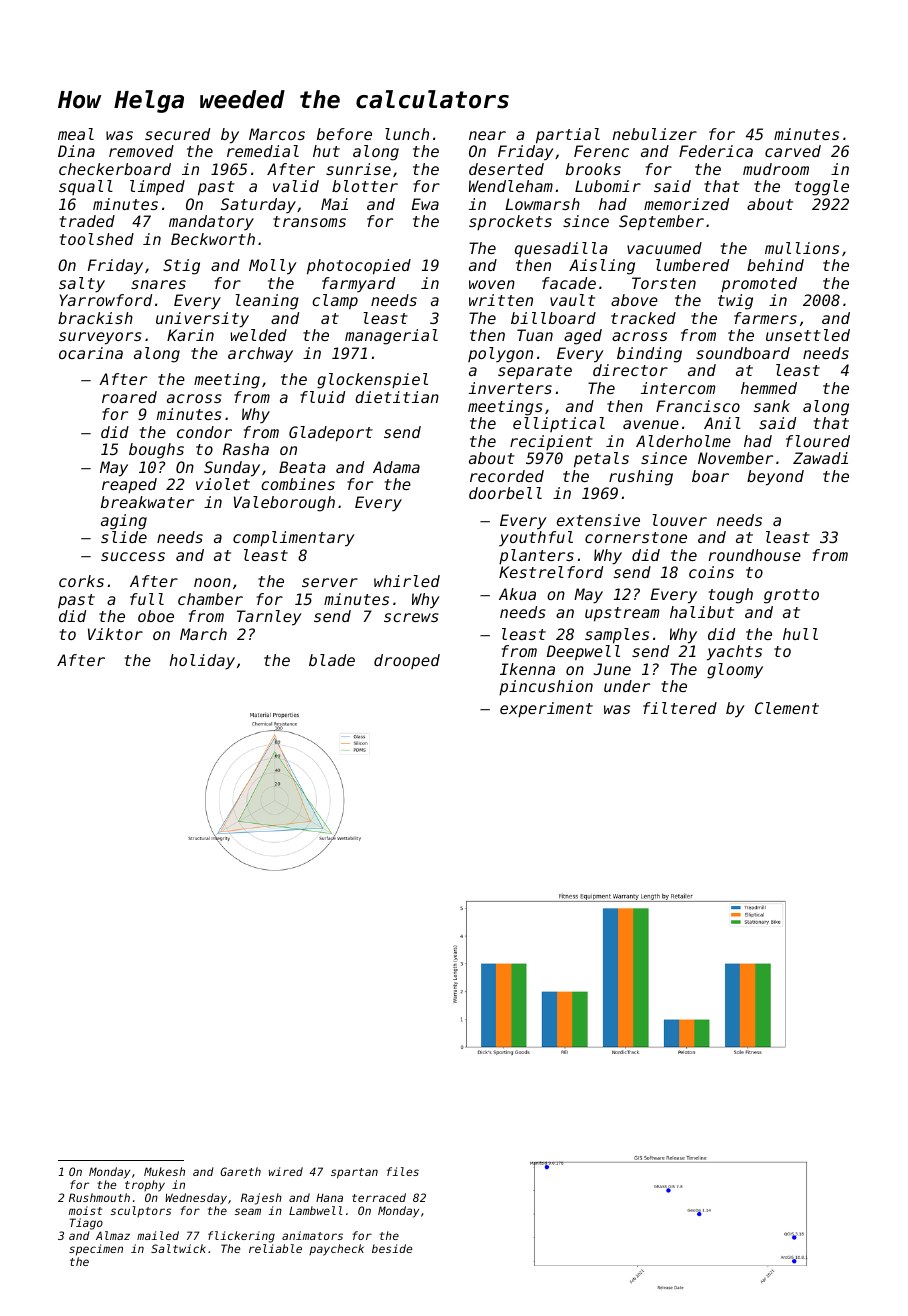 The width and height of the image is (908, 1316). Describe the element at coordinates (354, 1173) in the image. I see `spartan` at that location.
